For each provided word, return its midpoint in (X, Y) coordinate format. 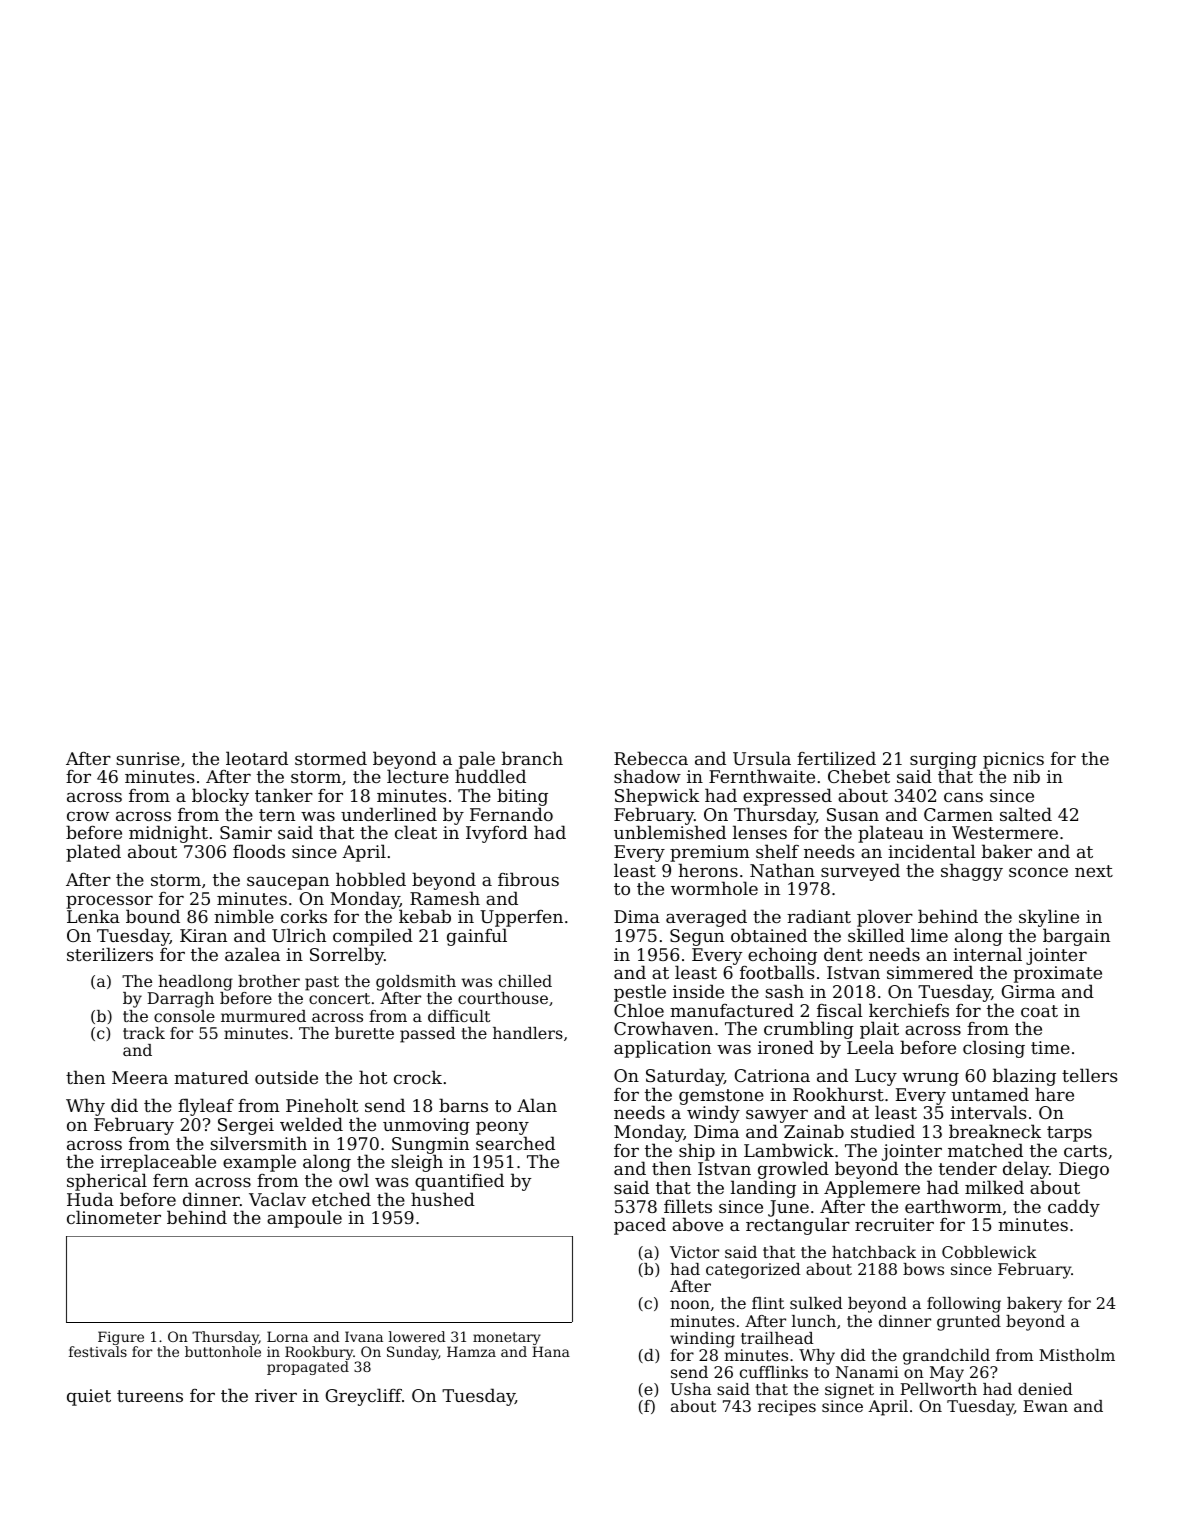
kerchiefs (909, 1010)
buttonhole (223, 1351)
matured (211, 1077)
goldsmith (416, 983)
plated (93, 853)
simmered (930, 972)
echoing (782, 956)
